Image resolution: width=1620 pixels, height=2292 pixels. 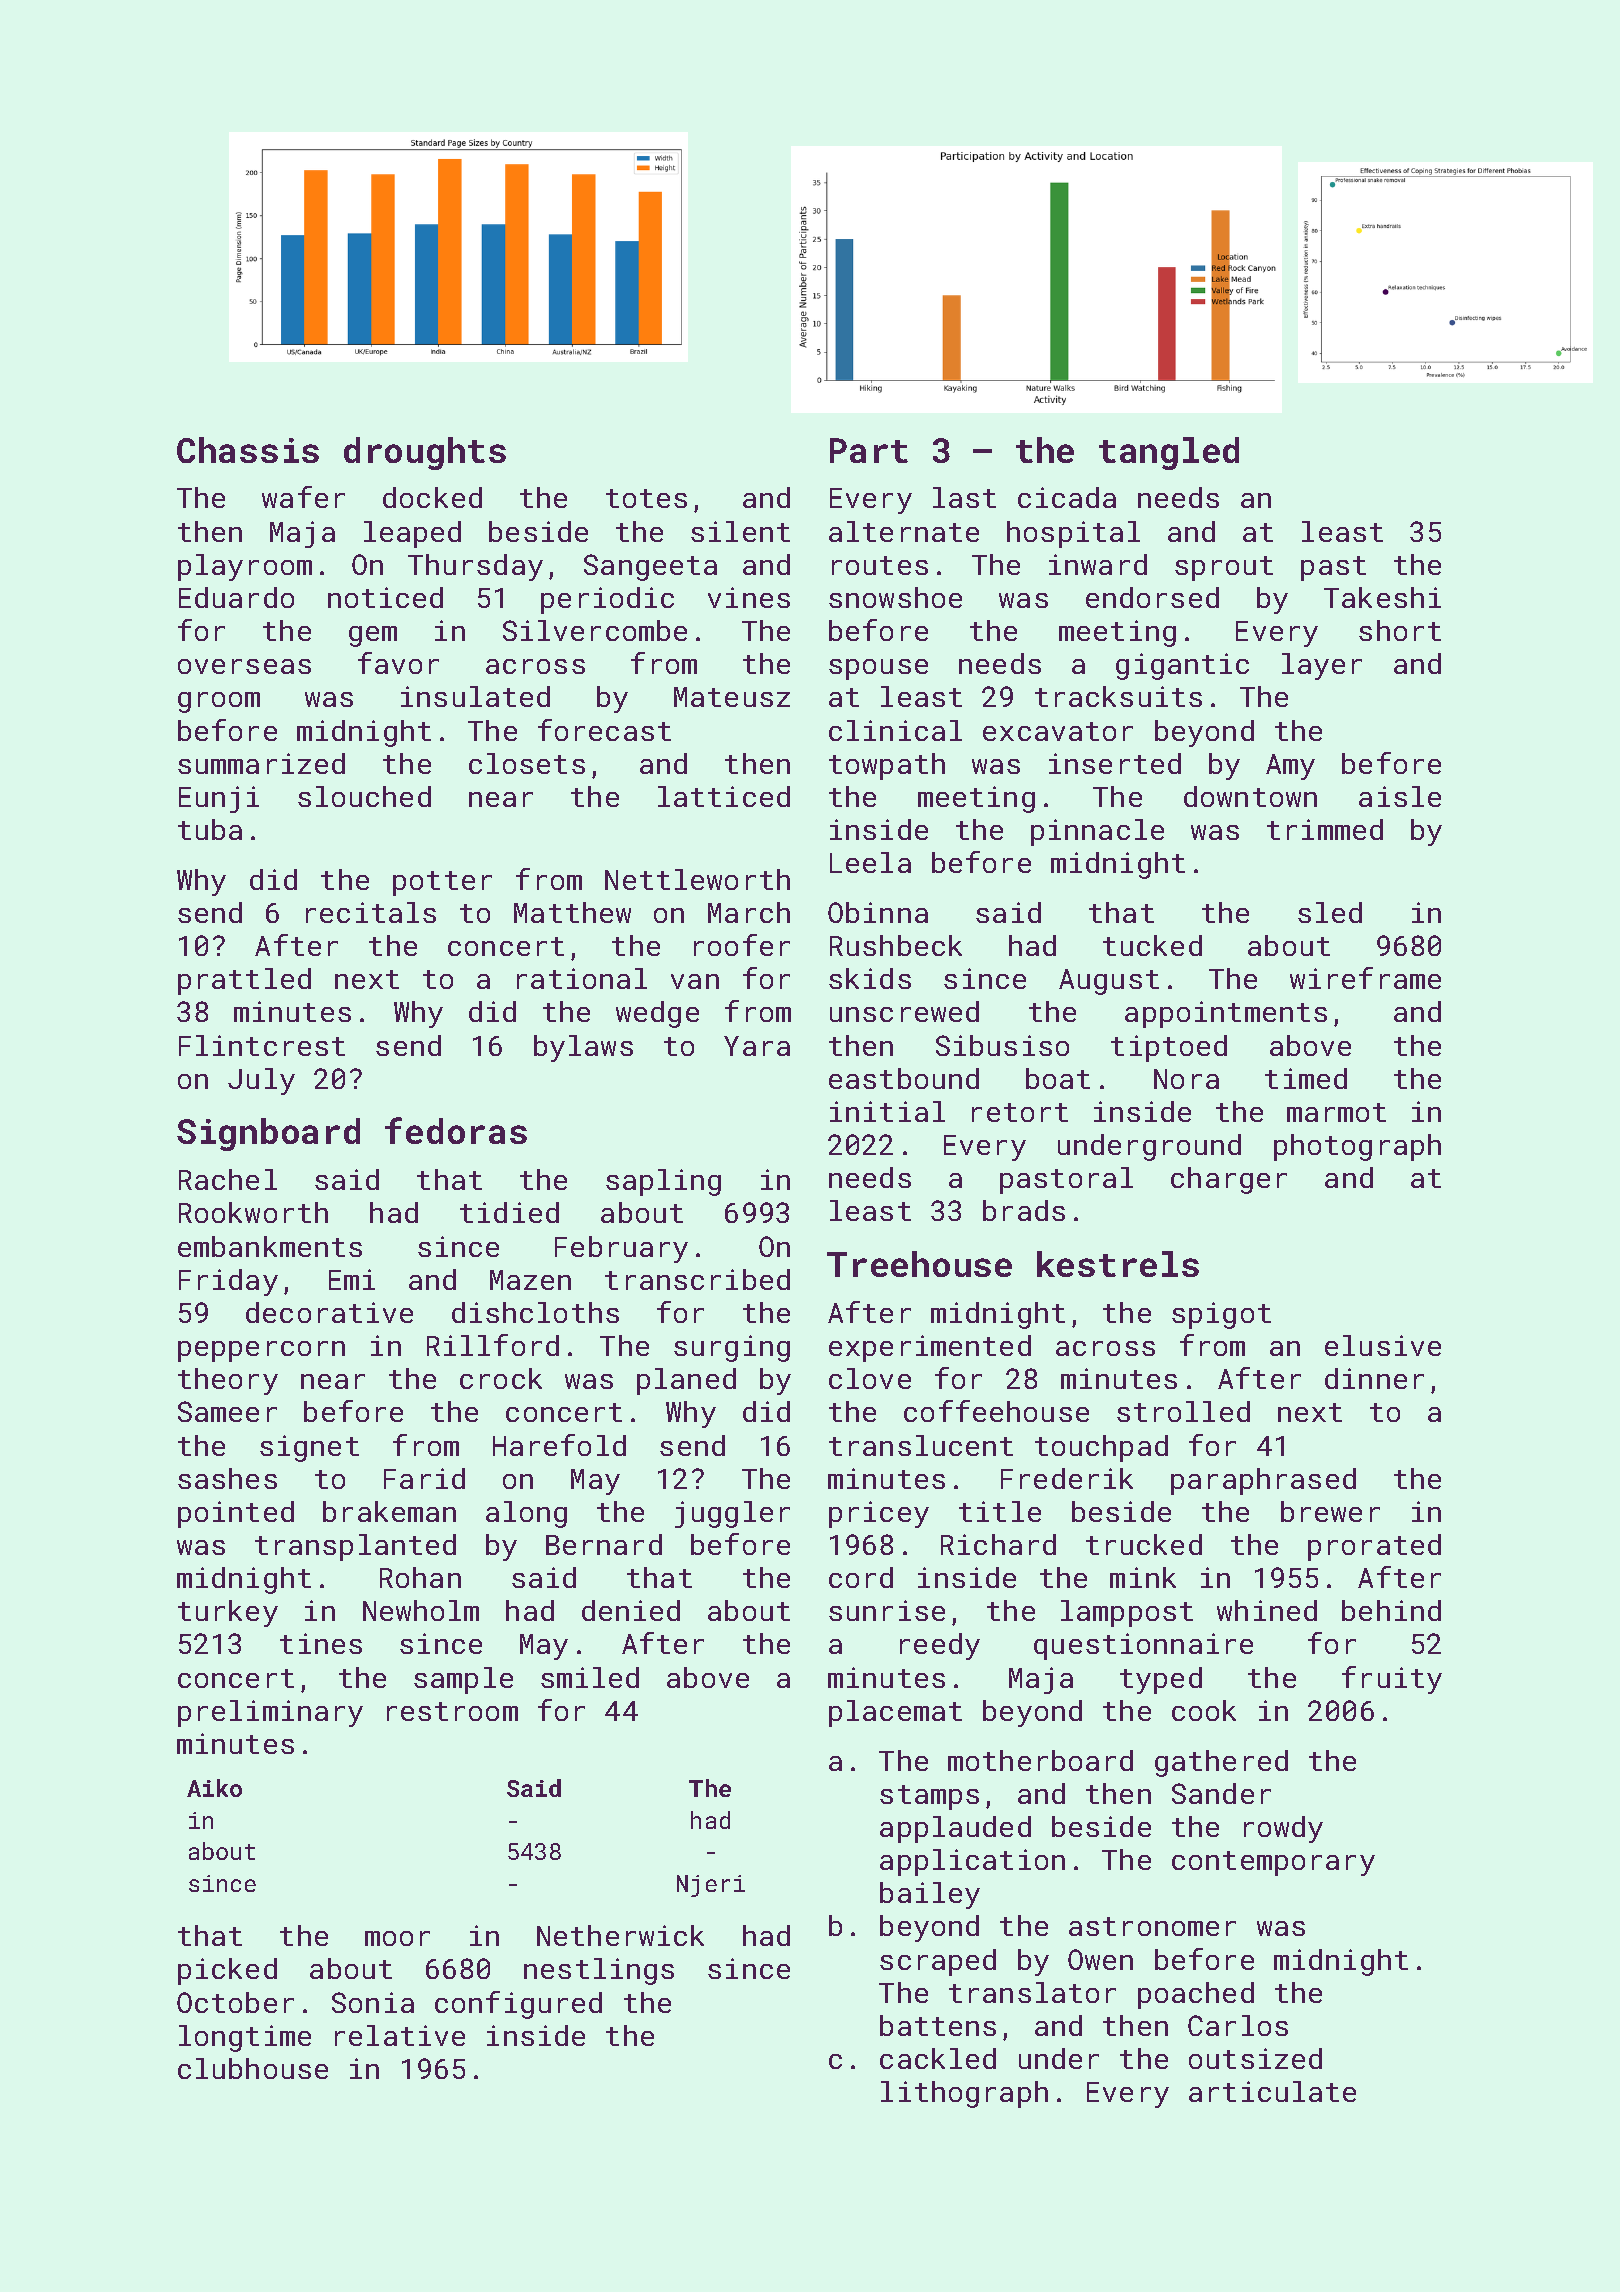 What do you see at coordinates (757, 1046) in the image?
I see `Yara` at bounding box center [757, 1046].
